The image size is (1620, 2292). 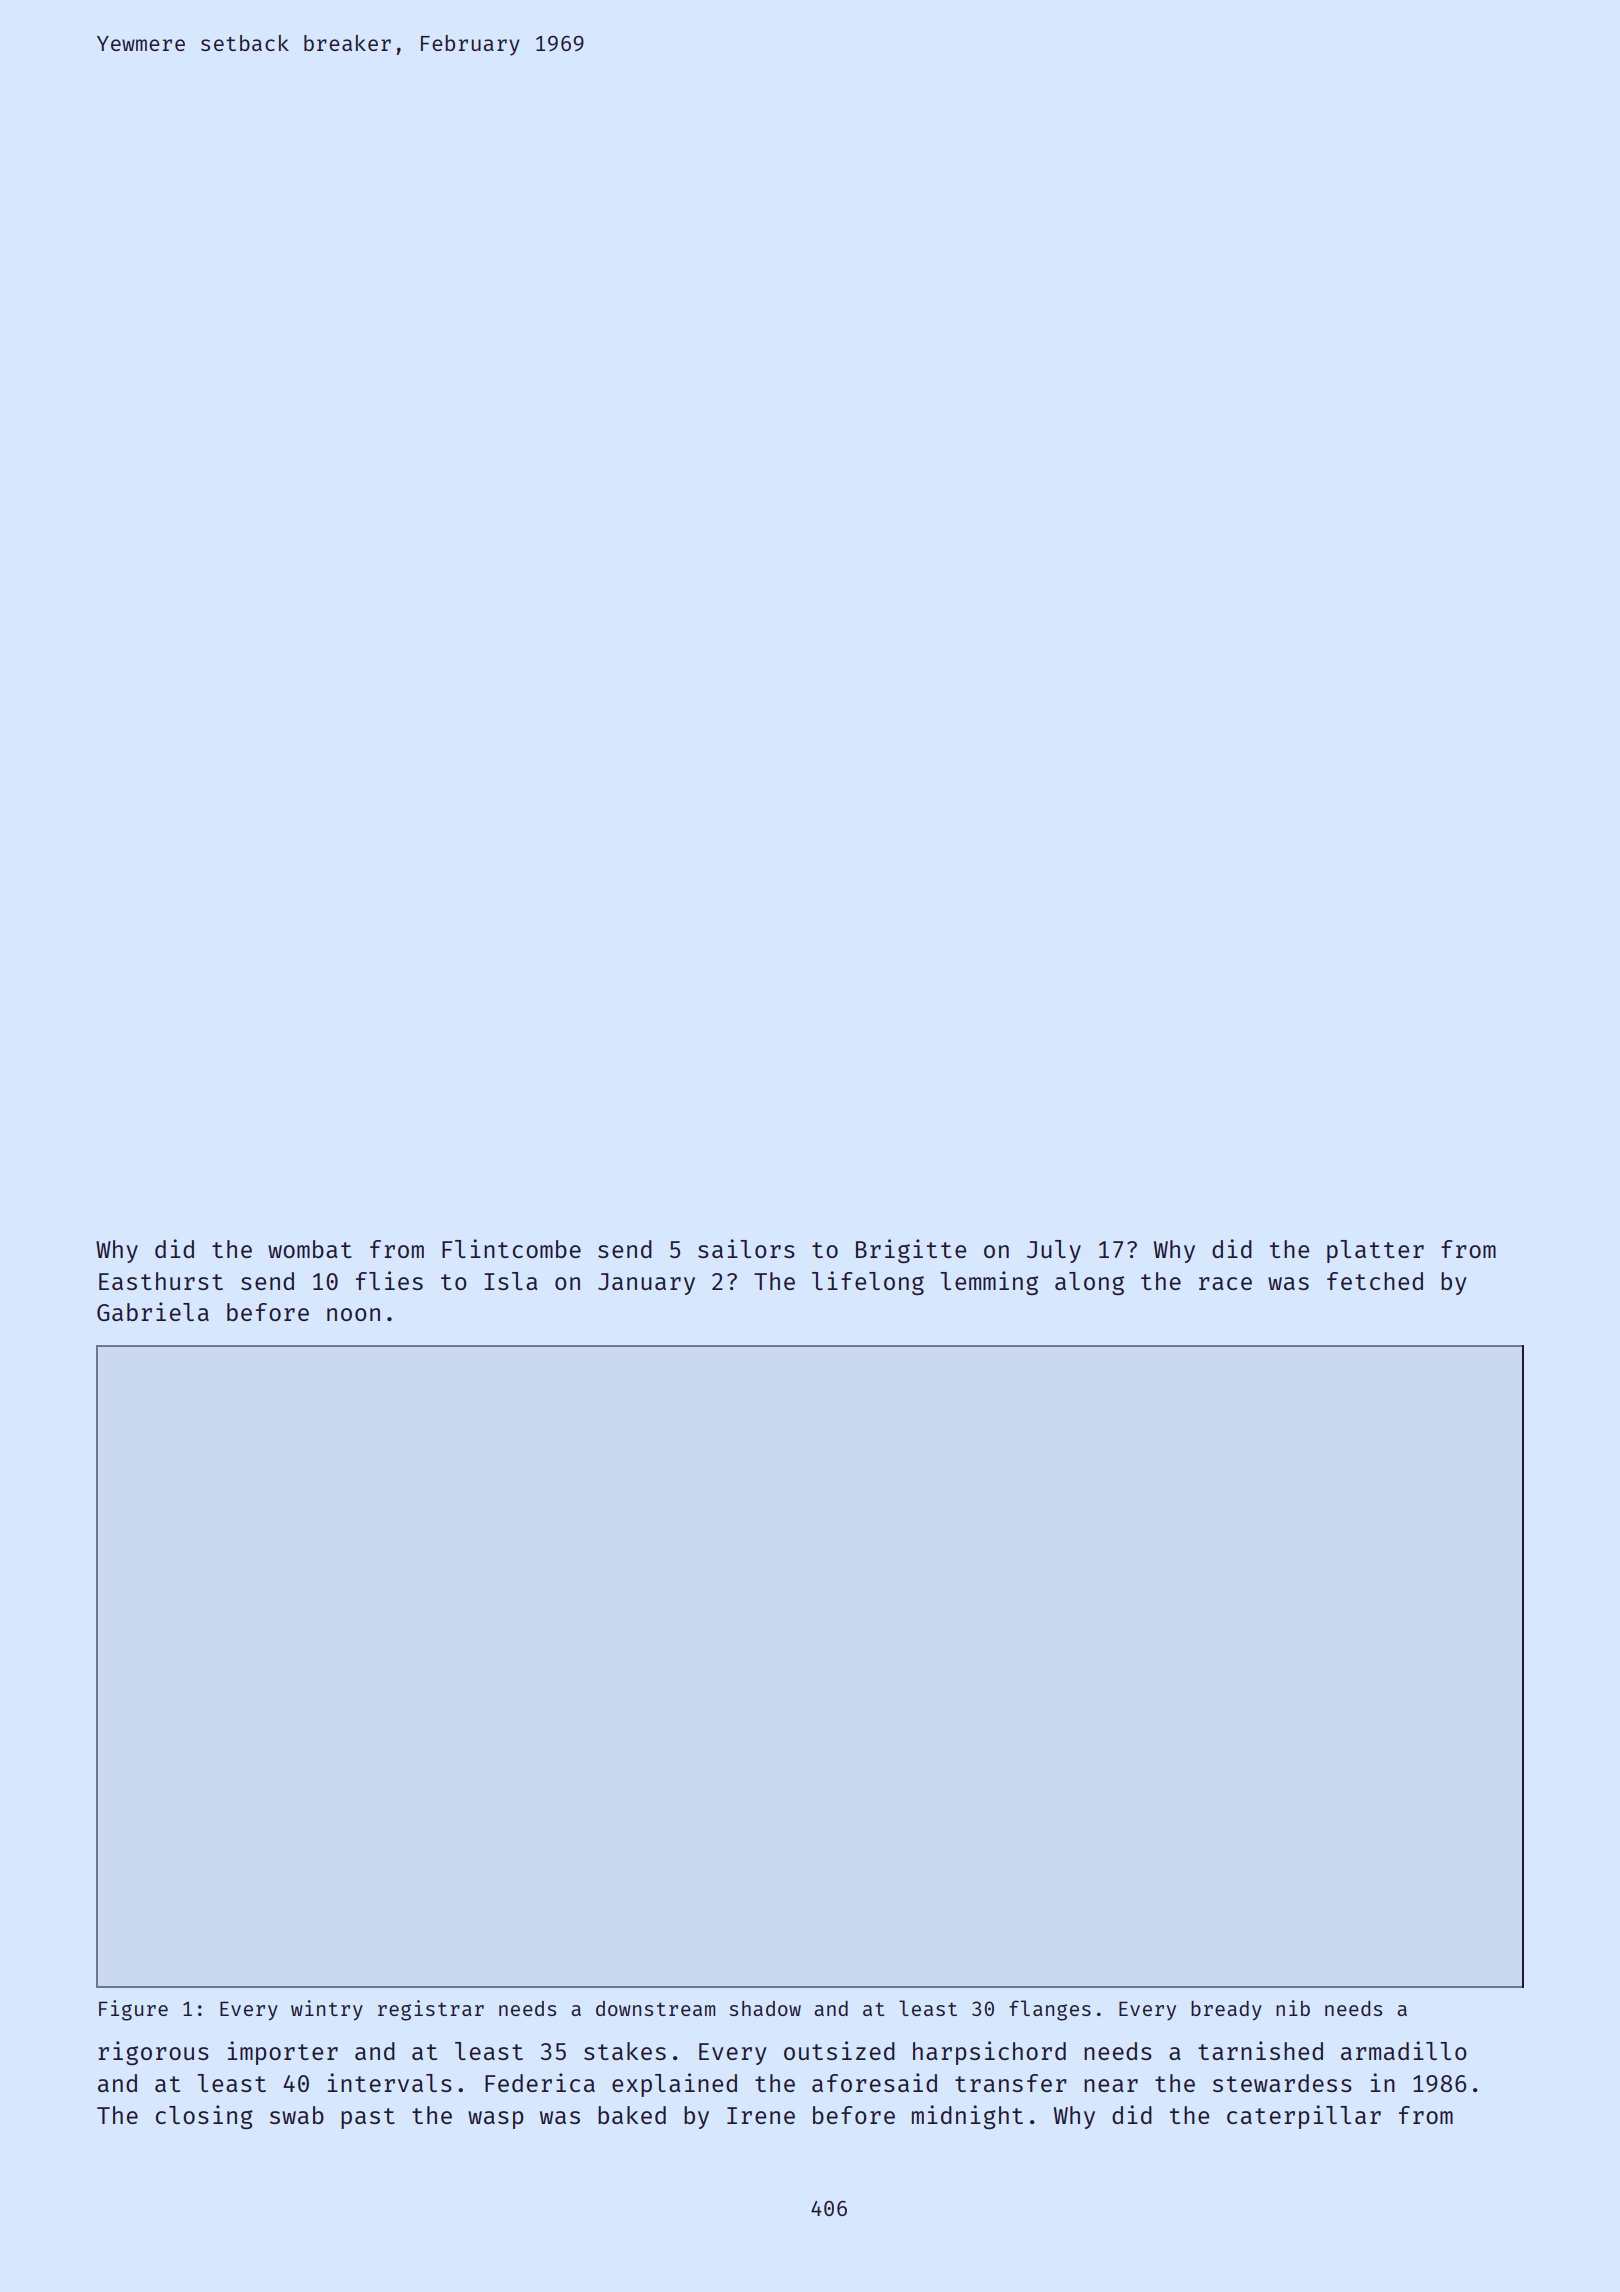 I want to click on wasp, so click(x=496, y=2120).
